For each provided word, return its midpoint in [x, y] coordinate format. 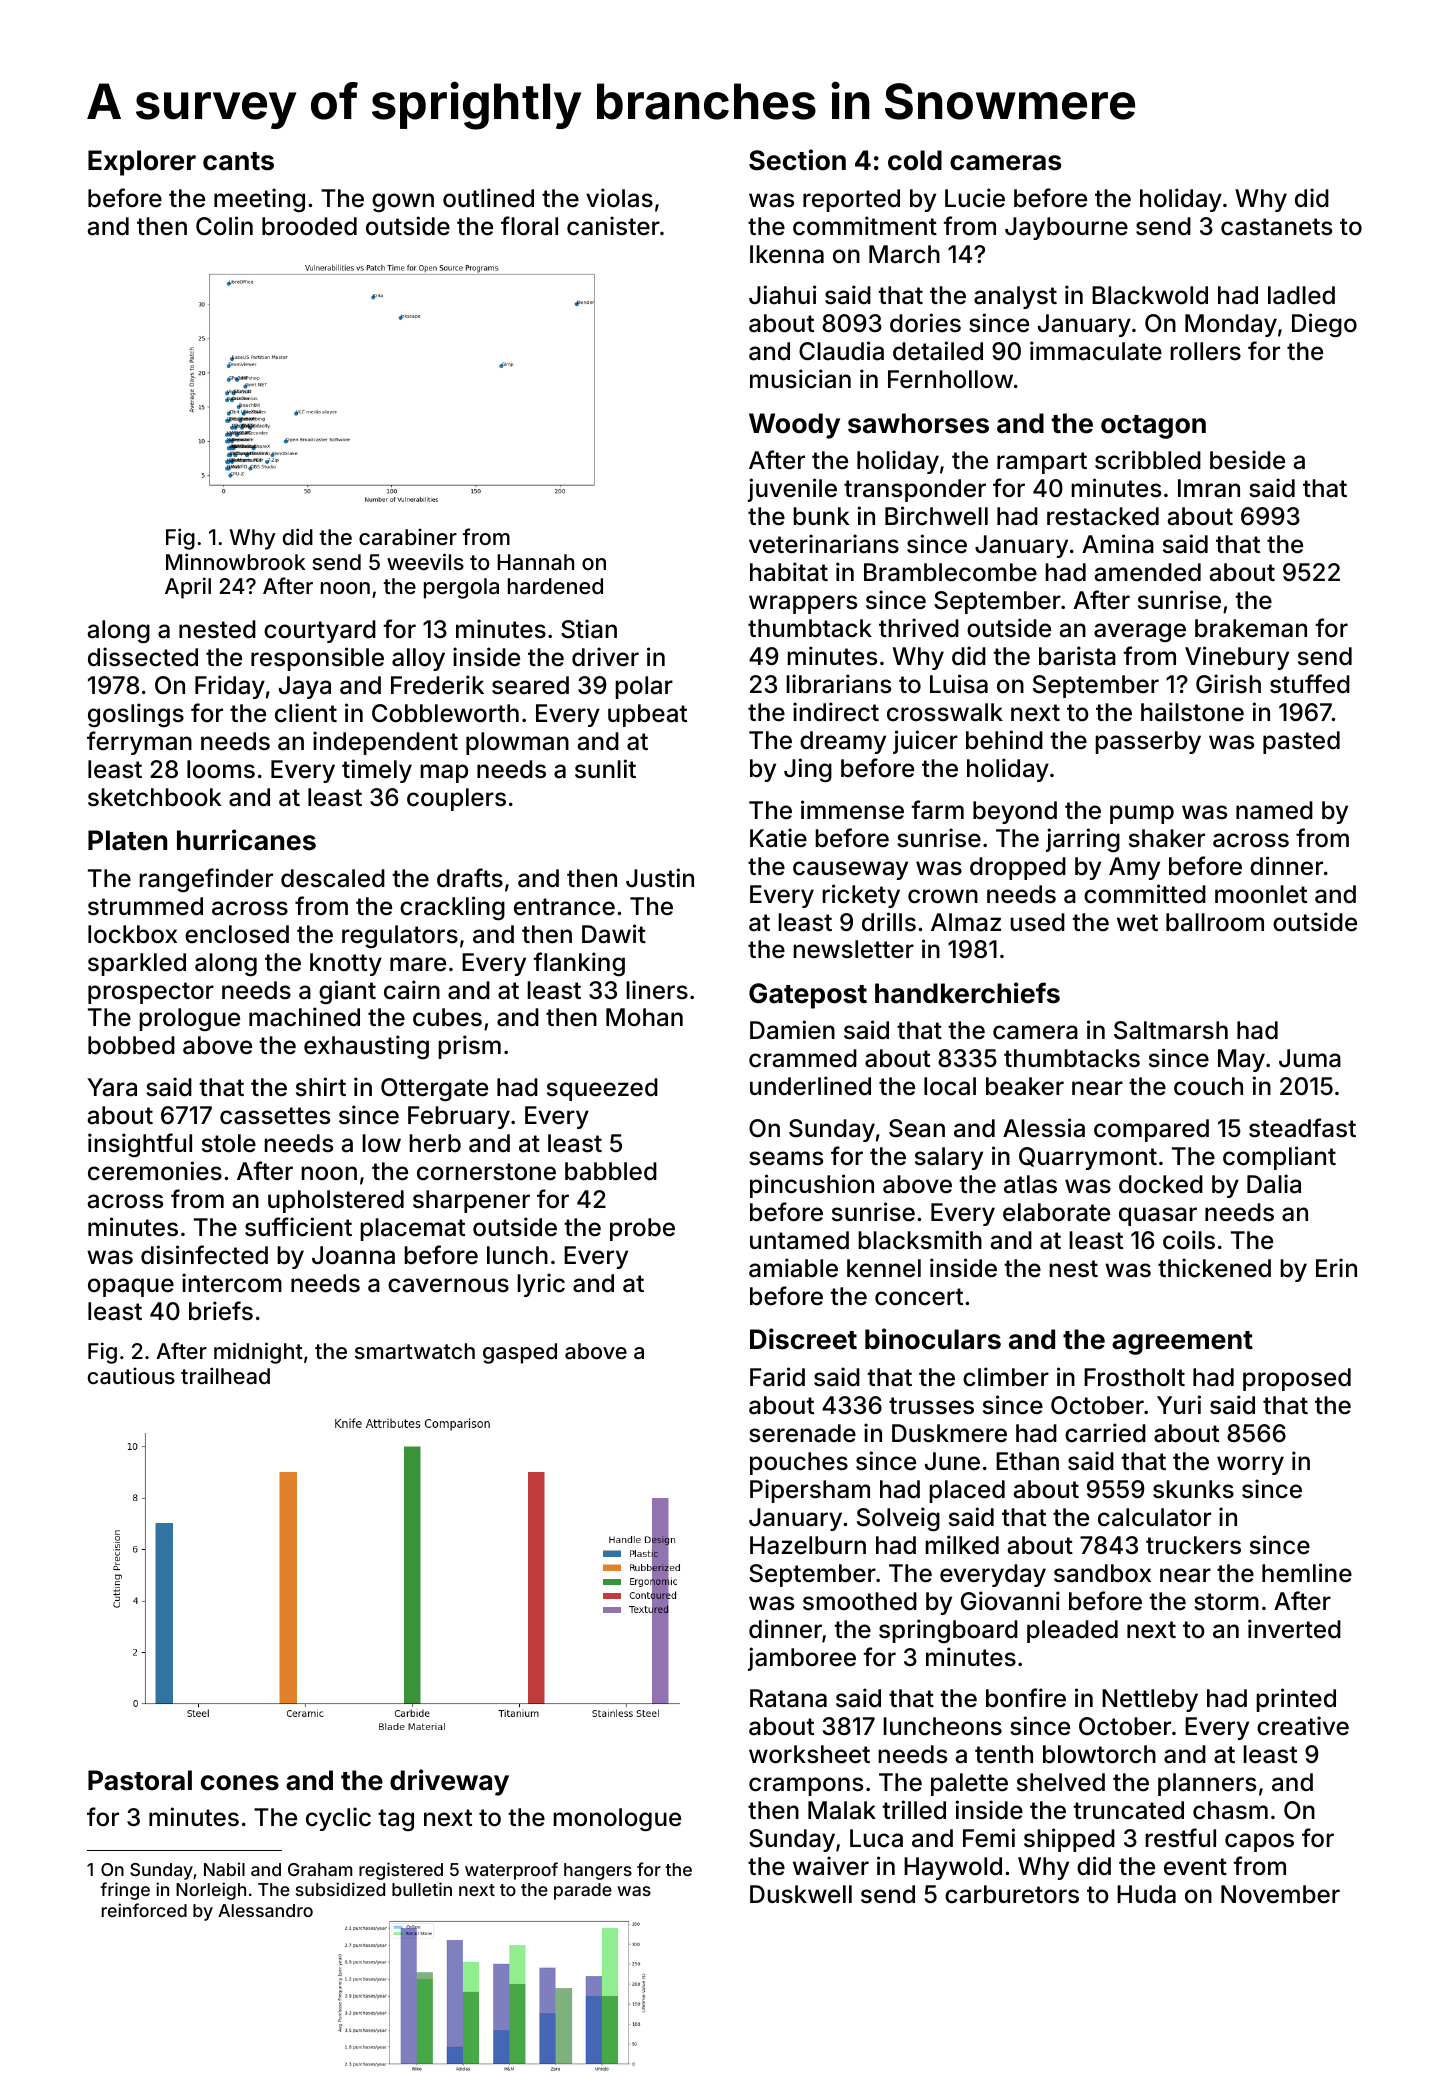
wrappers [803, 604]
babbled [611, 1171]
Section [797, 160]
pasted [1301, 742]
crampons [806, 1786]
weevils [425, 561]
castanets [1276, 227]
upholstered [336, 1201]
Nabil [224, 1869]
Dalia [1274, 1184]
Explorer [142, 163]
